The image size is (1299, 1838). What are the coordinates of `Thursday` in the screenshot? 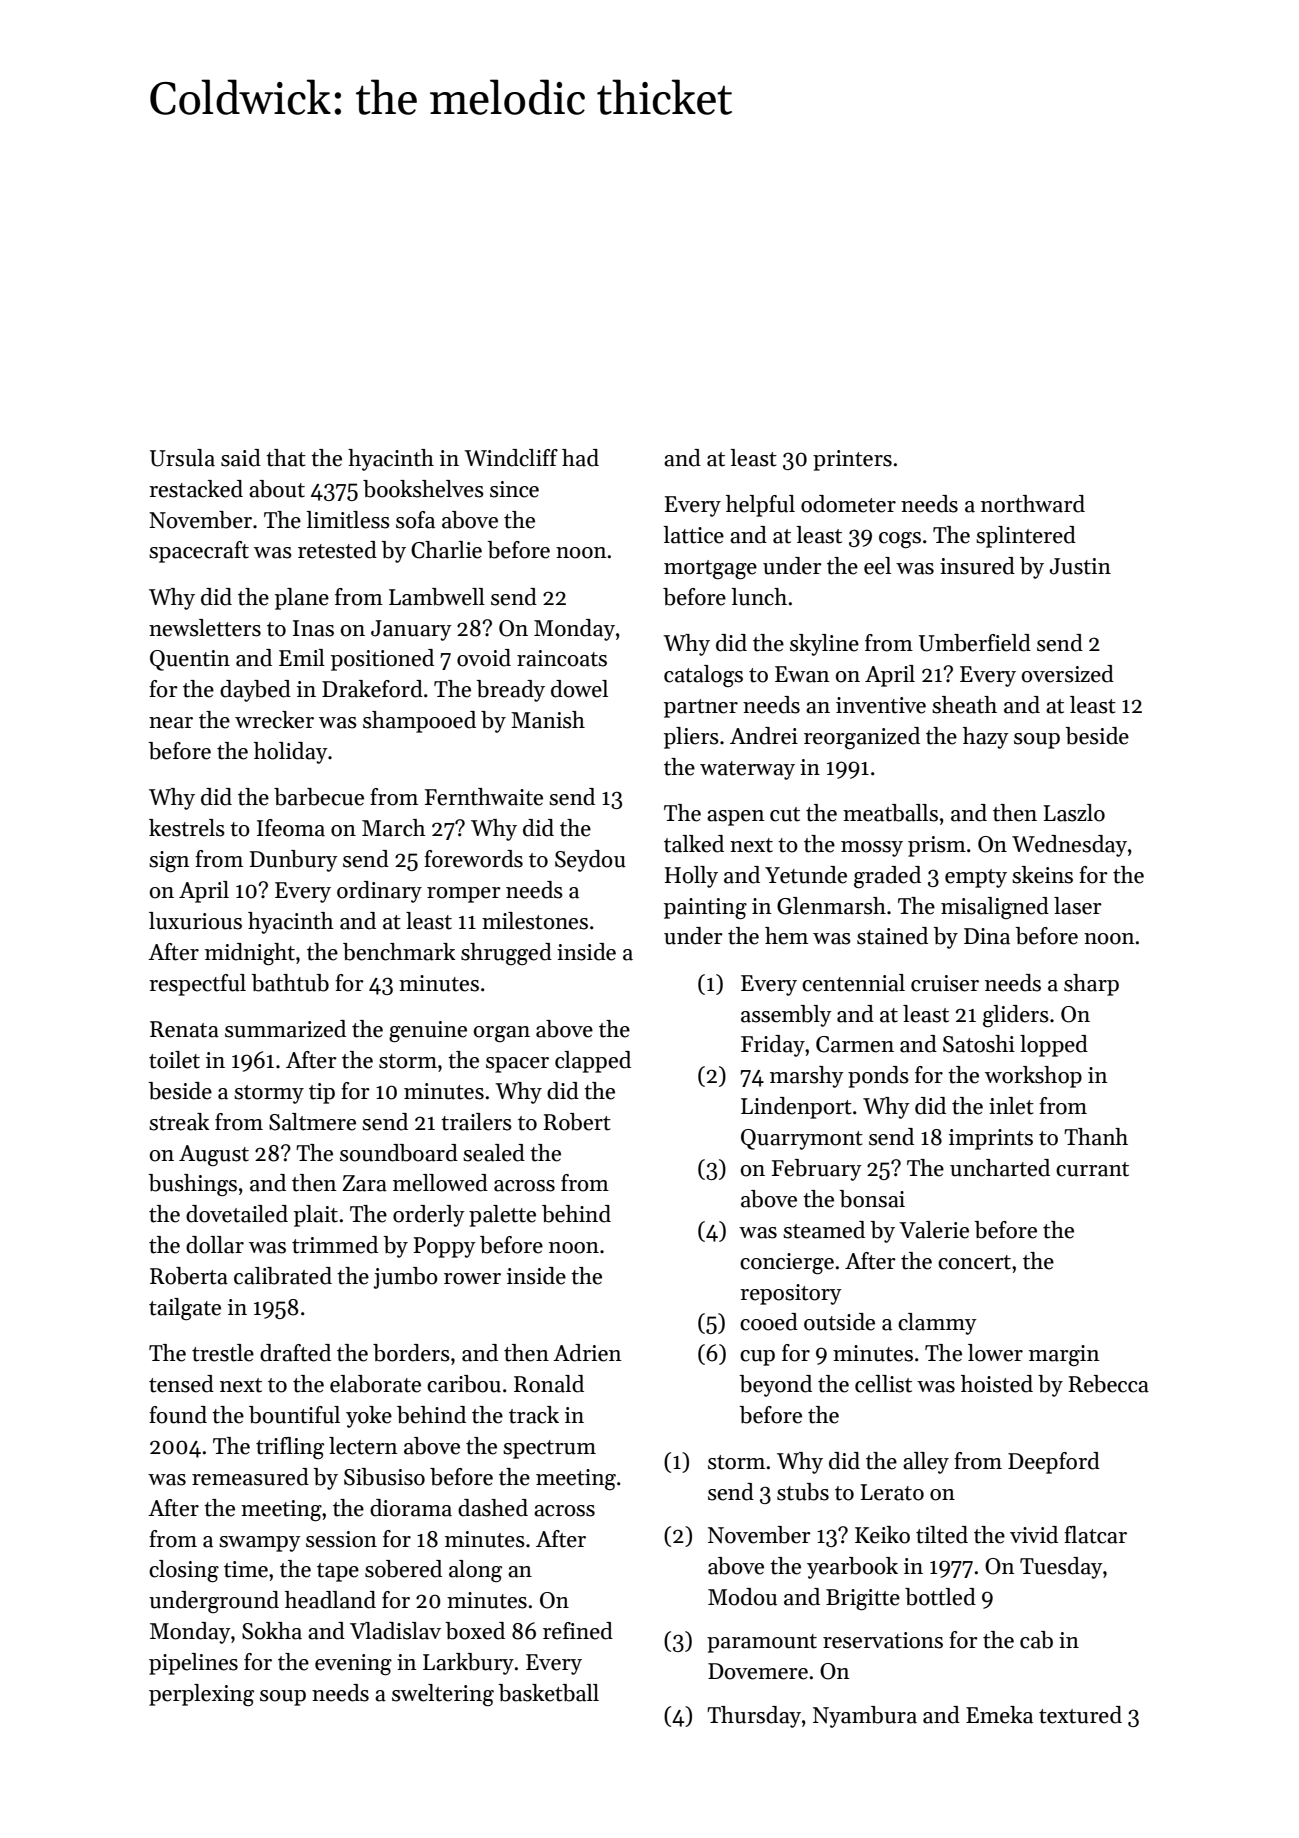 It's located at (754, 1717).
